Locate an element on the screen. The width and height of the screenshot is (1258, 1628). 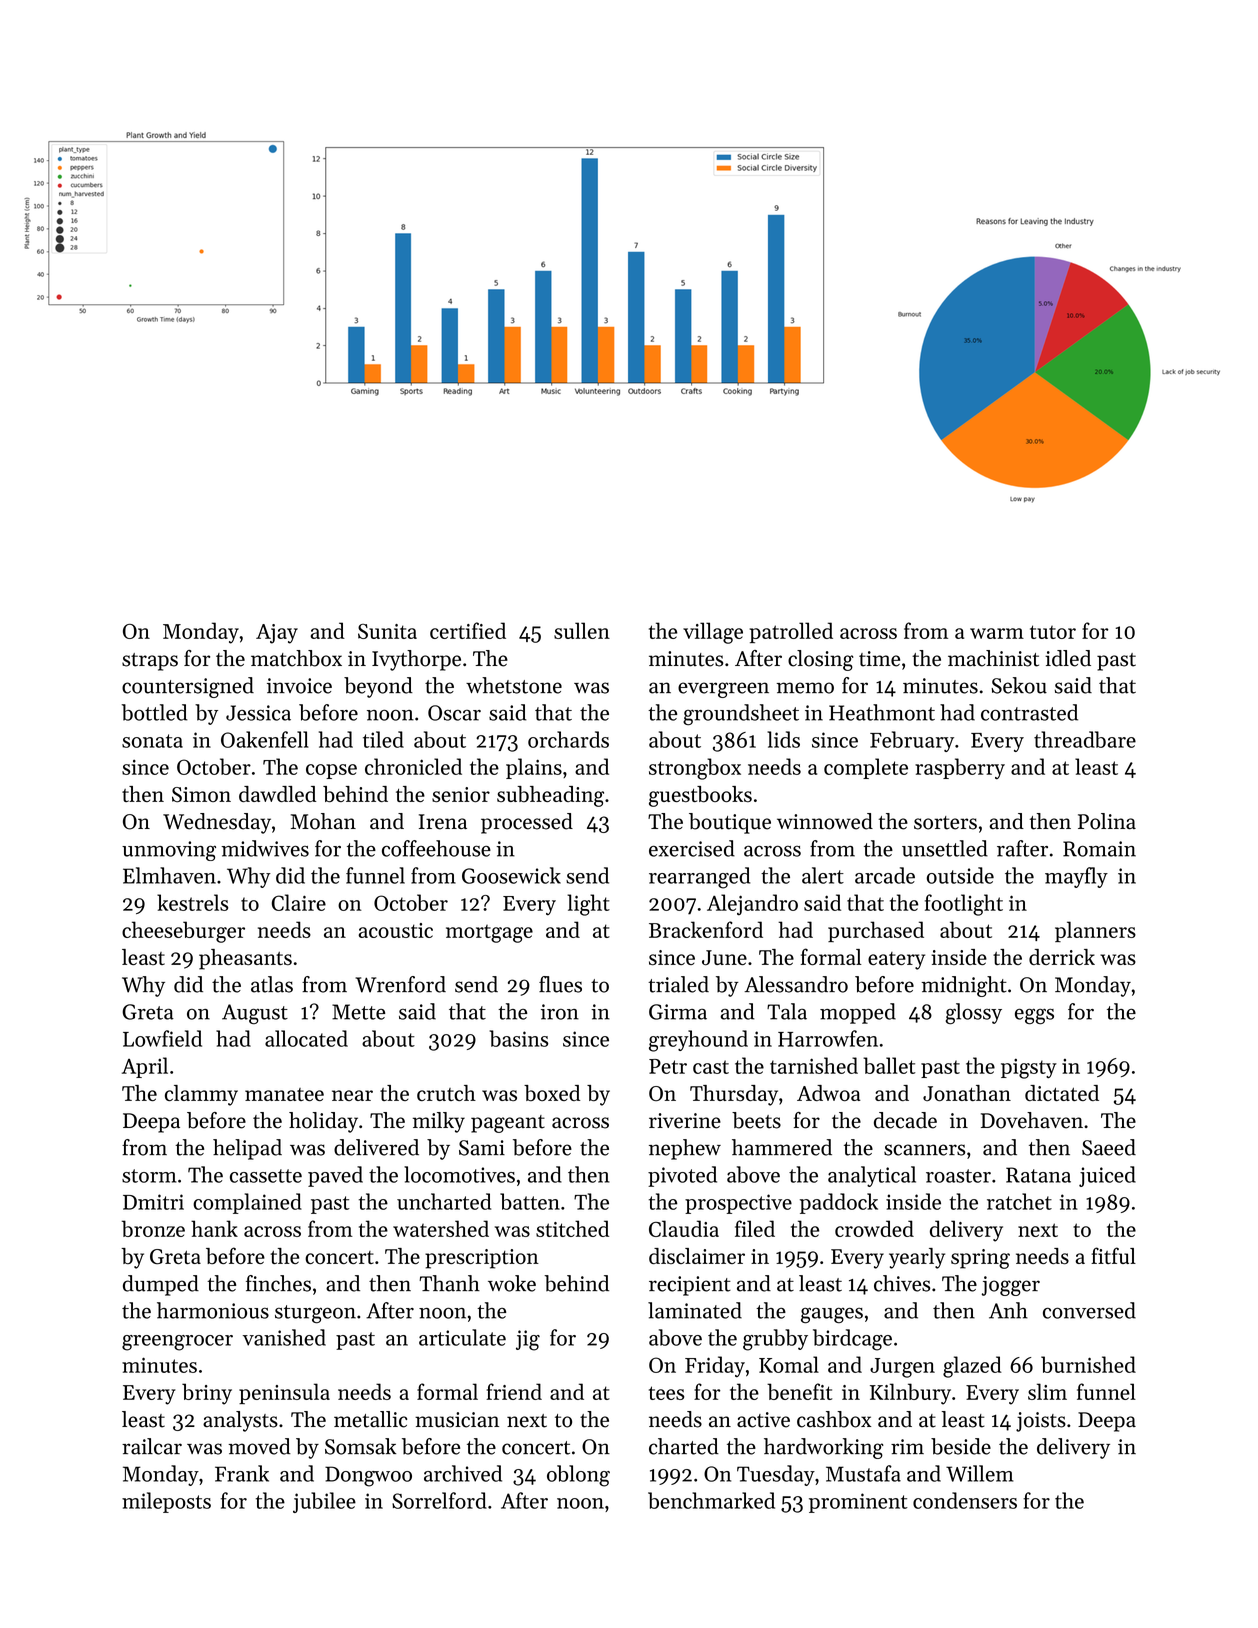
paved is located at coordinates (335, 1176).
